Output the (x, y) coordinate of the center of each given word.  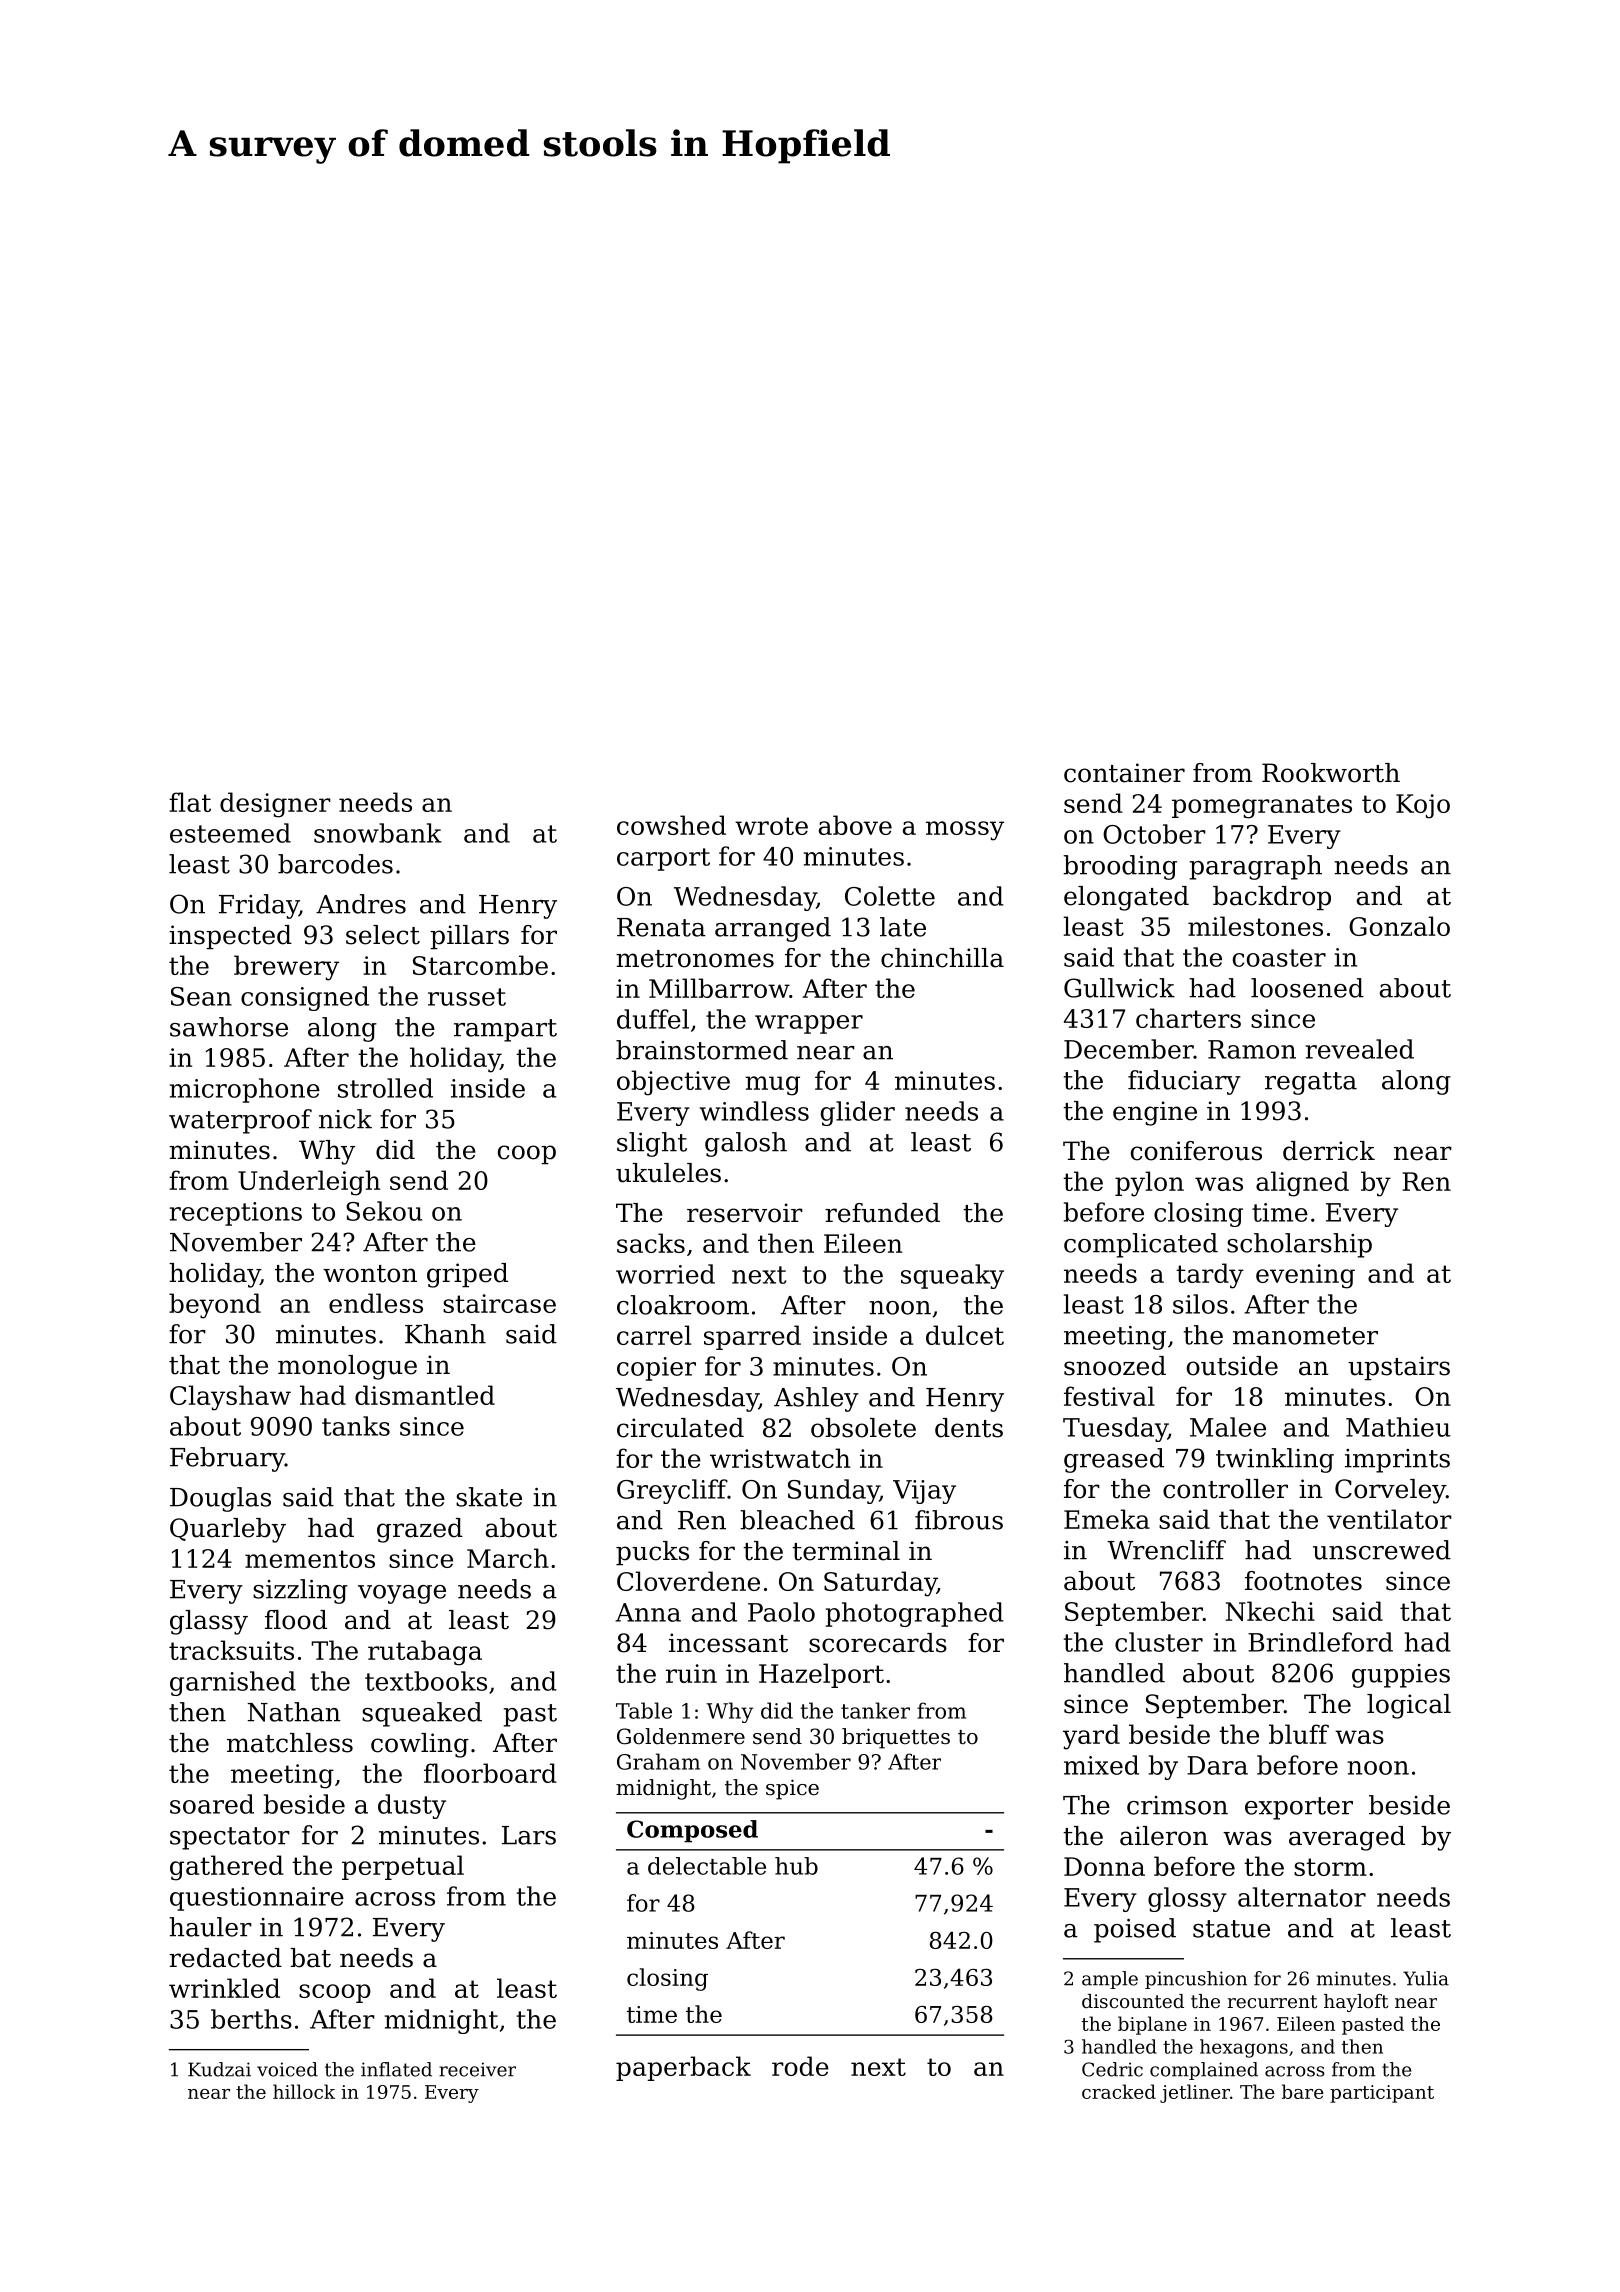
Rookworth (1331, 773)
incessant (728, 1643)
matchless (290, 1743)
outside (1232, 1366)
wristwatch (780, 1458)
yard (1091, 1737)
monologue (347, 1367)
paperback (683, 2068)
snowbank (378, 833)
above (855, 825)
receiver (477, 2069)
